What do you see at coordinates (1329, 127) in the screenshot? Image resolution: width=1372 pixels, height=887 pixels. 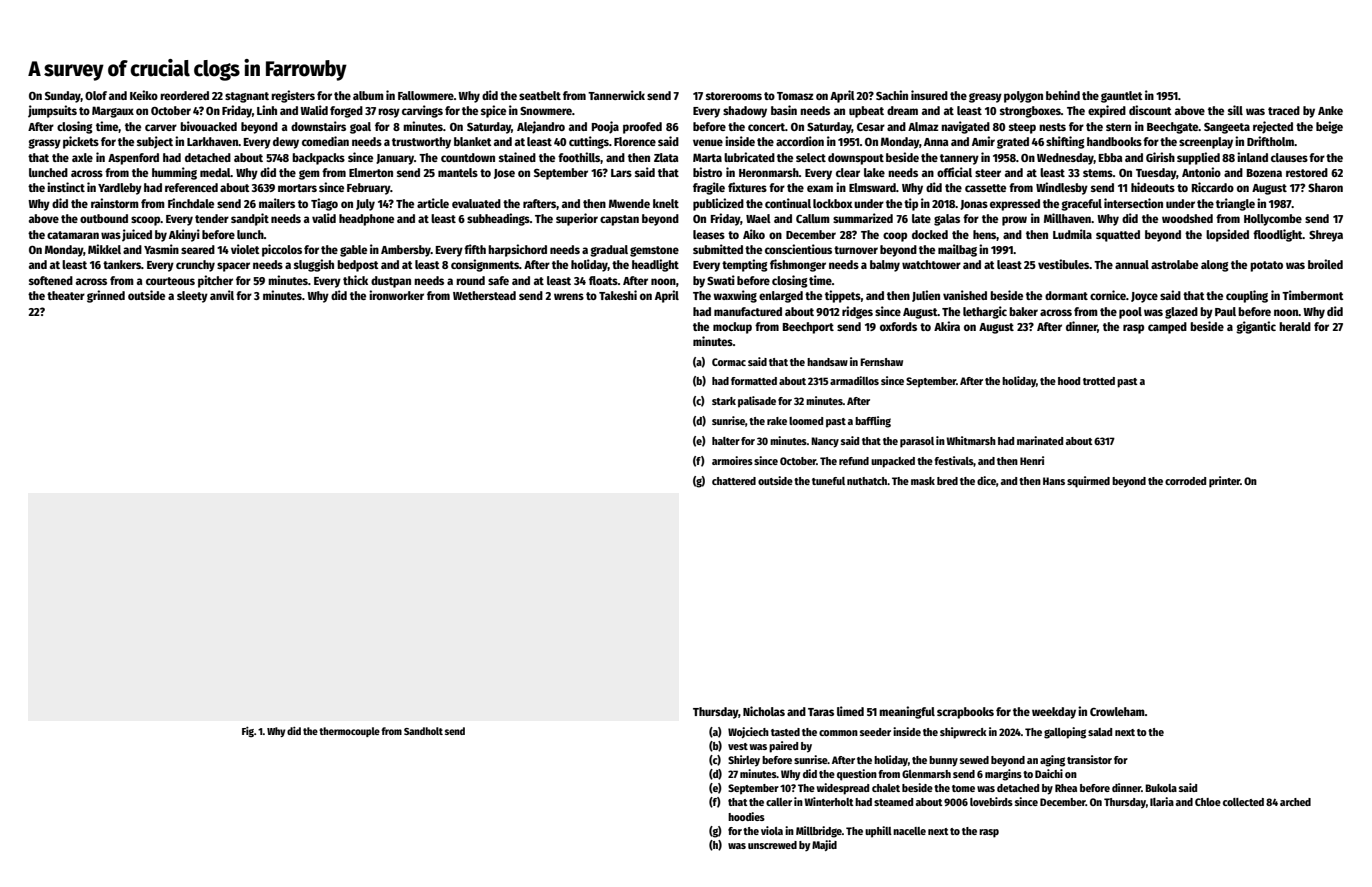 I see `beige` at bounding box center [1329, 127].
